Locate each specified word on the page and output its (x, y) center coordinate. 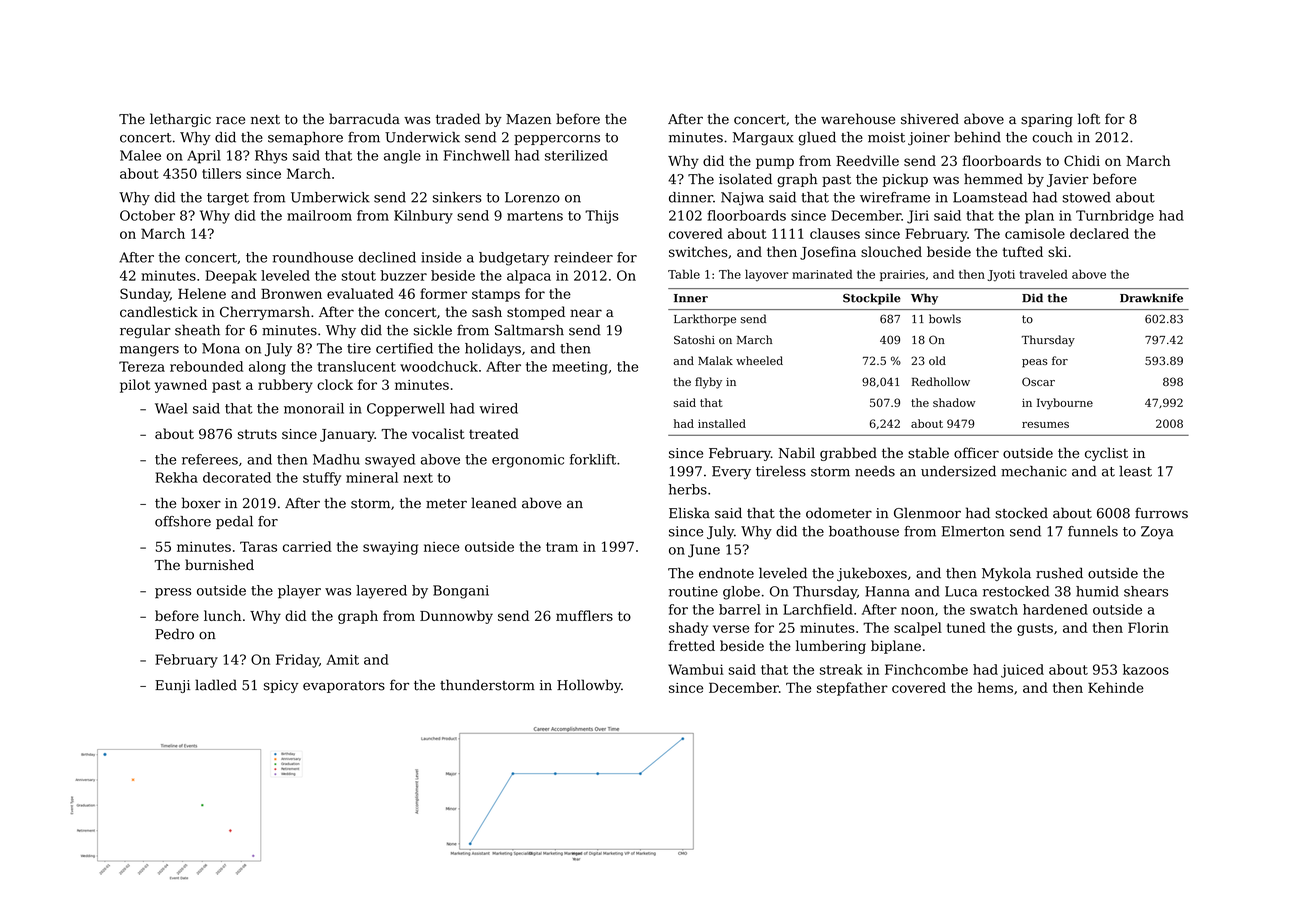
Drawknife (1151, 298)
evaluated (360, 293)
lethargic (180, 120)
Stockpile (872, 299)
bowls (945, 319)
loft (1089, 119)
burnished (219, 564)
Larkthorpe (705, 320)
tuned (966, 627)
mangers (149, 351)
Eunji (172, 686)
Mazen (528, 119)
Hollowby (589, 686)
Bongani (461, 592)
